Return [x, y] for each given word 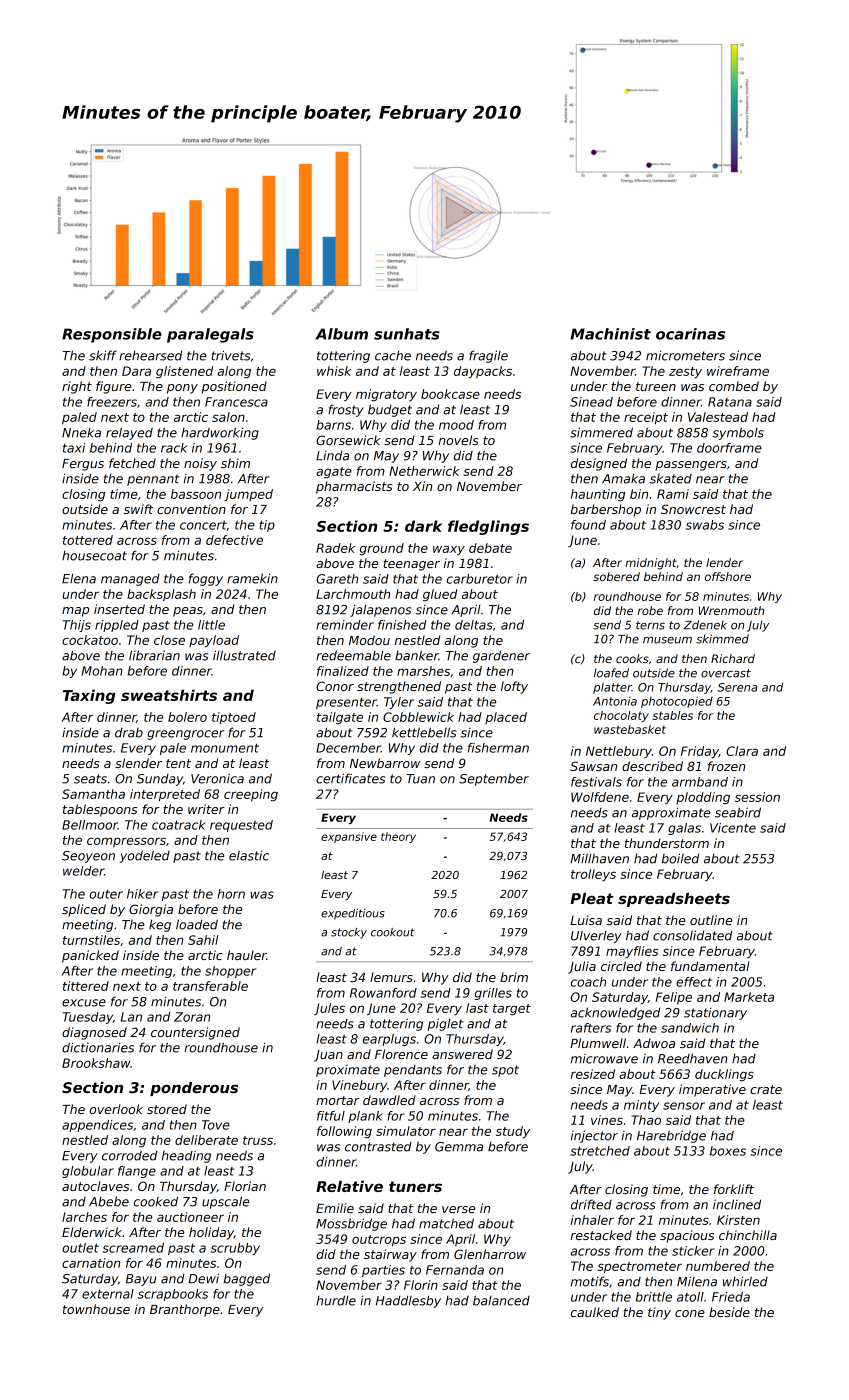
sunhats [407, 334]
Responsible [112, 335]
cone [690, 1313]
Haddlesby [408, 1301]
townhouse [96, 1309]
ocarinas [690, 334]
